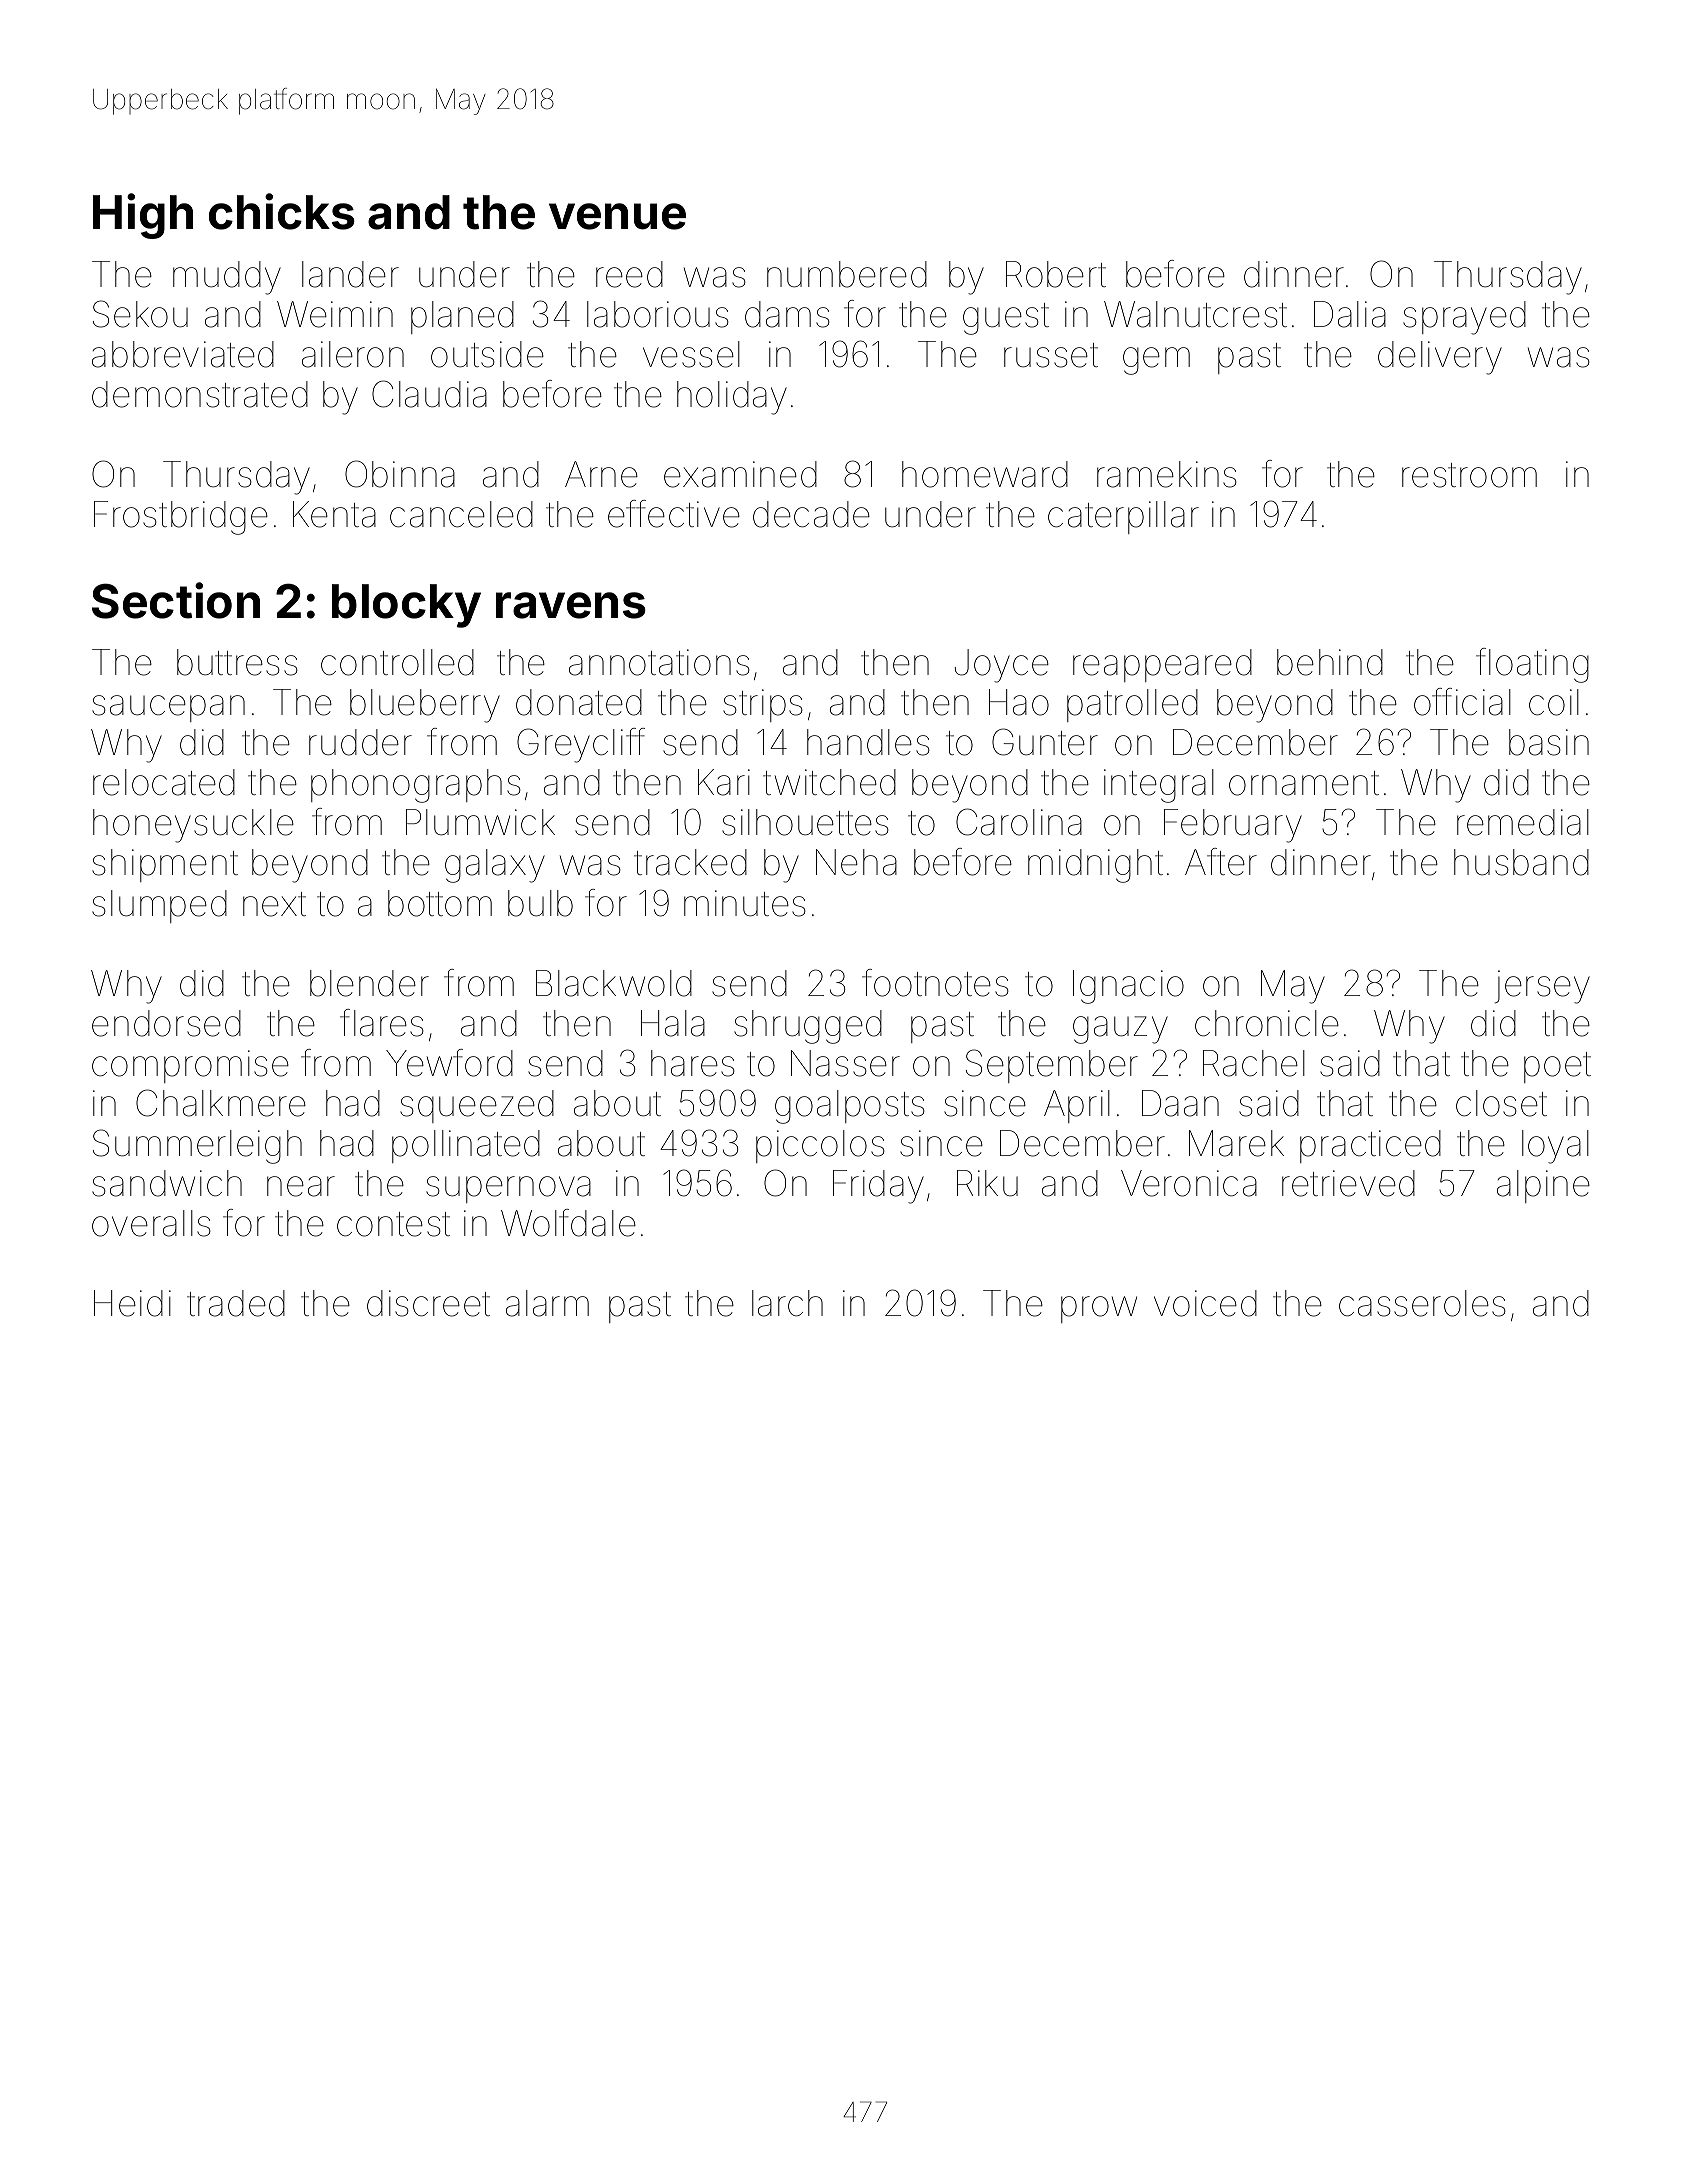 Image resolution: width=1683 pixels, height=2178 pixels. I want to click on canceled, so click(461, 514).
